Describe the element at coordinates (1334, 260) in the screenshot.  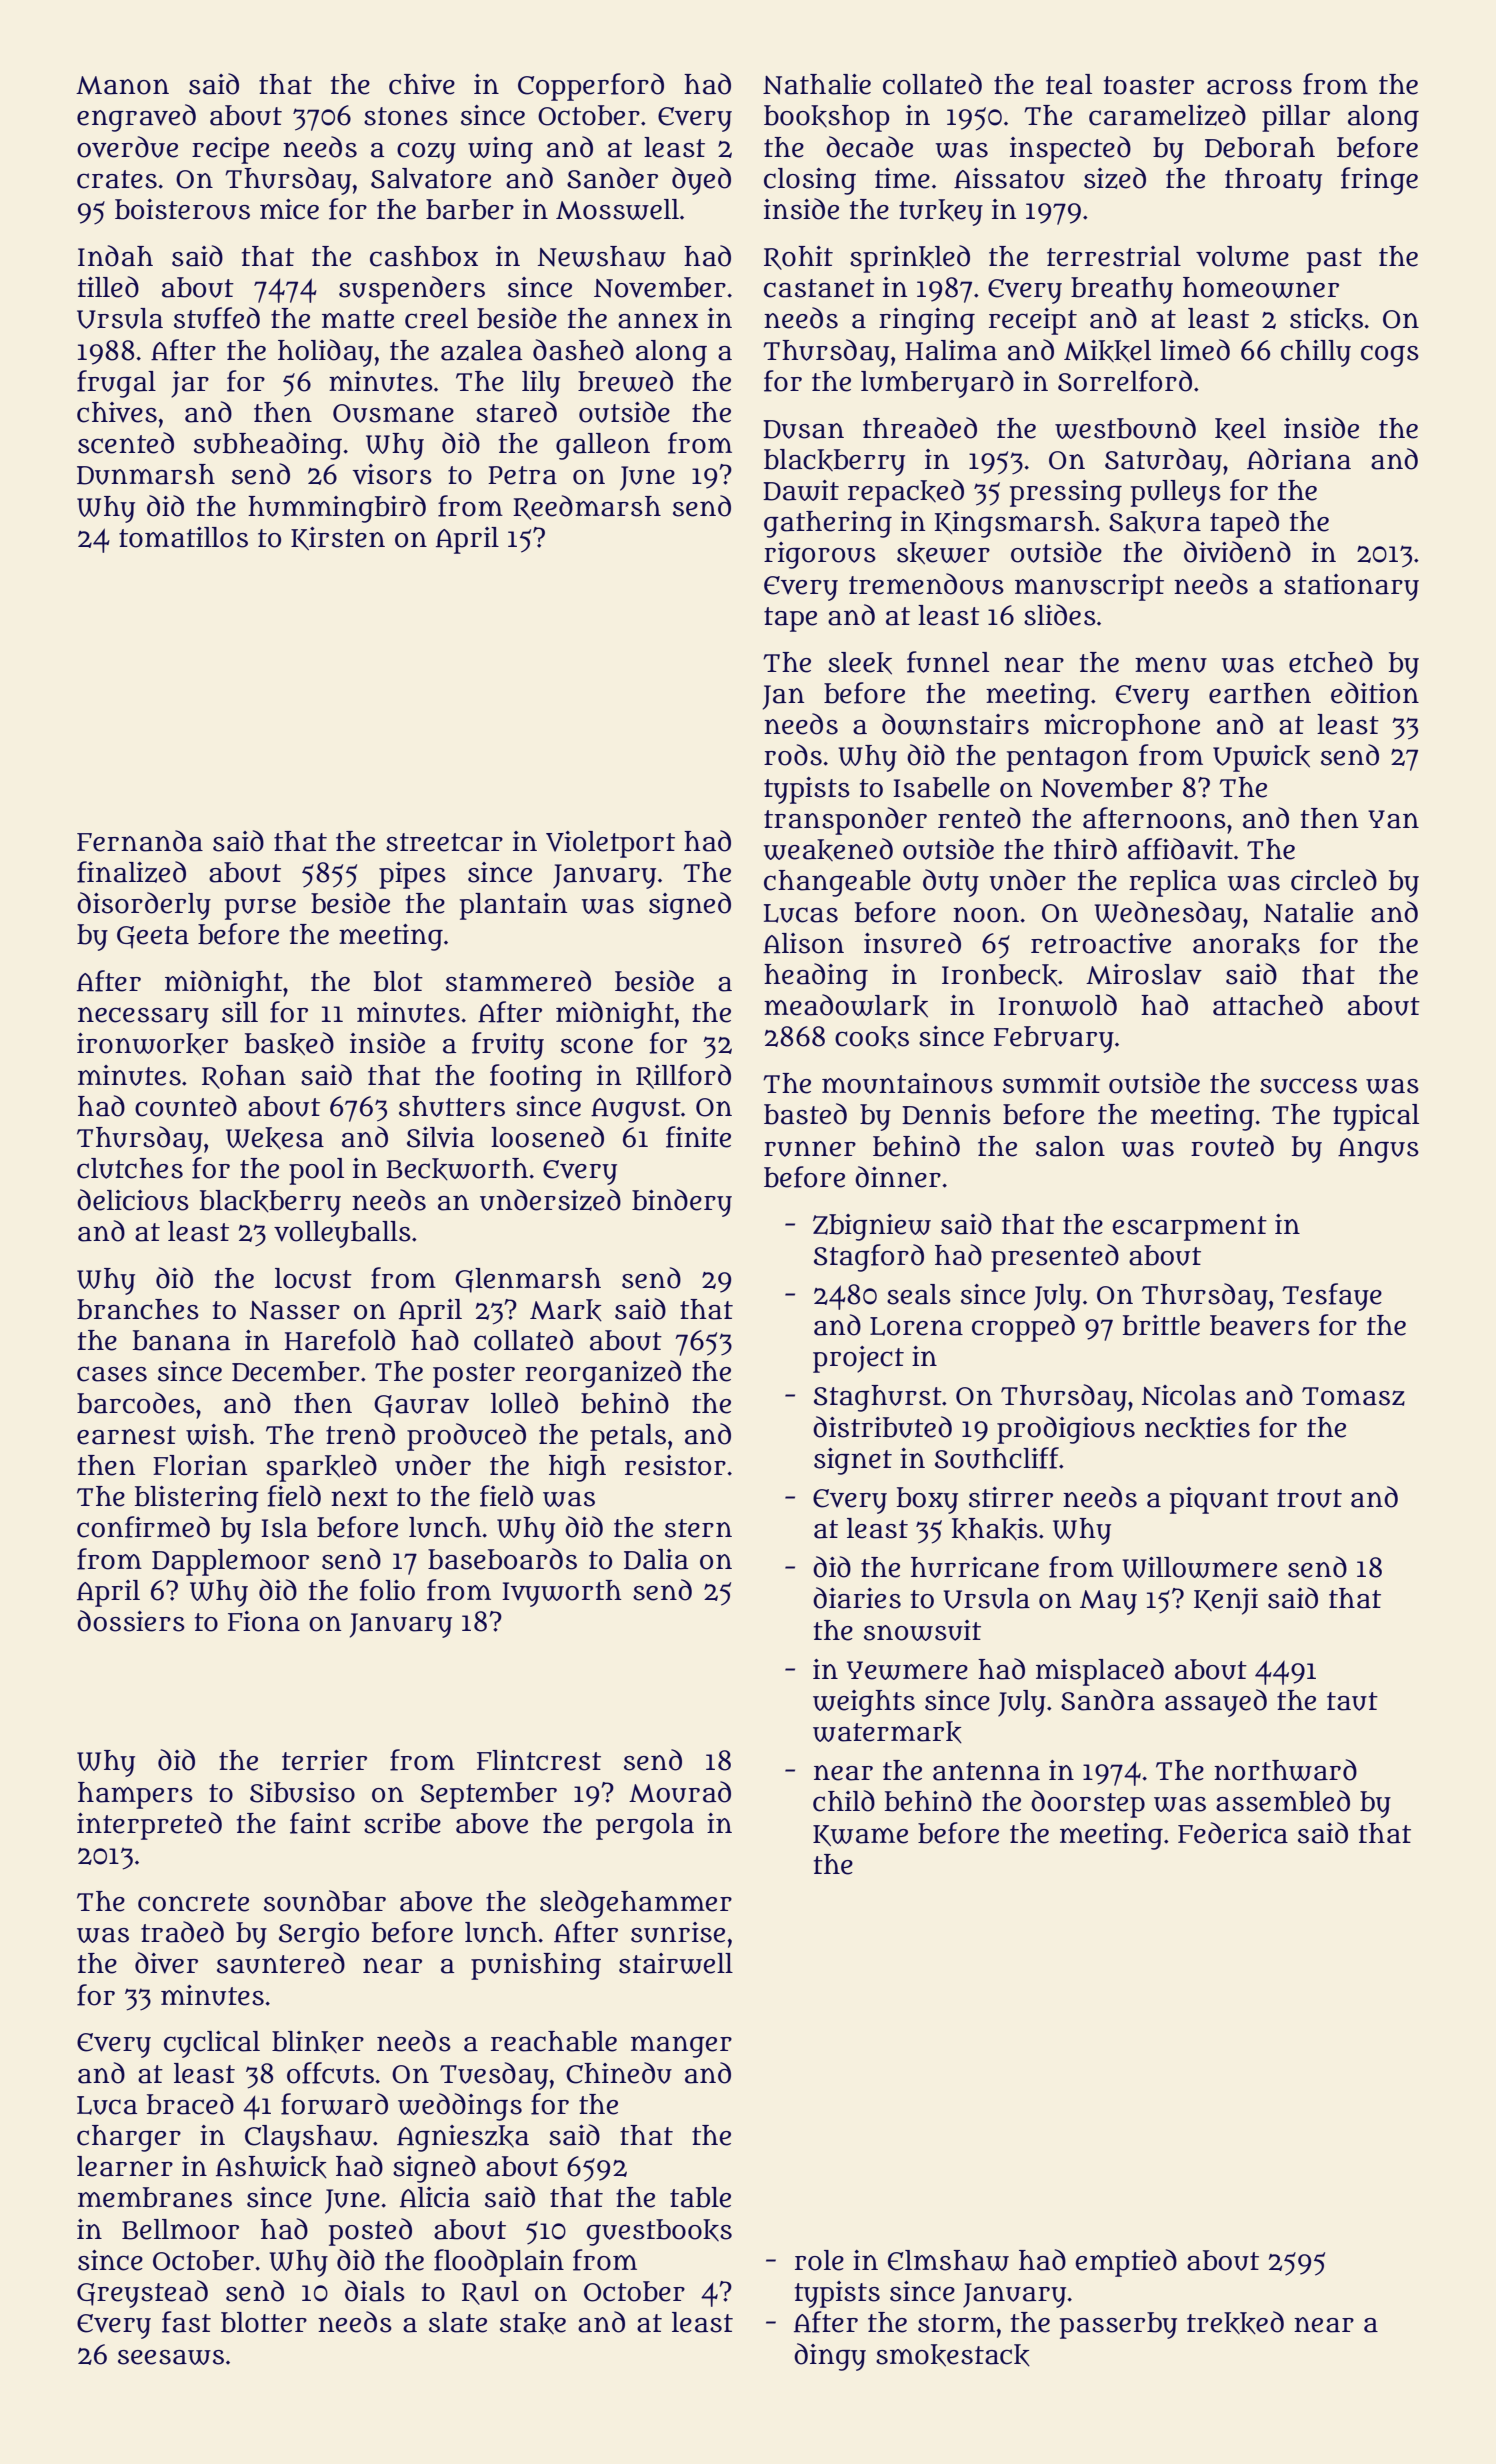
I see `past` at that location.
